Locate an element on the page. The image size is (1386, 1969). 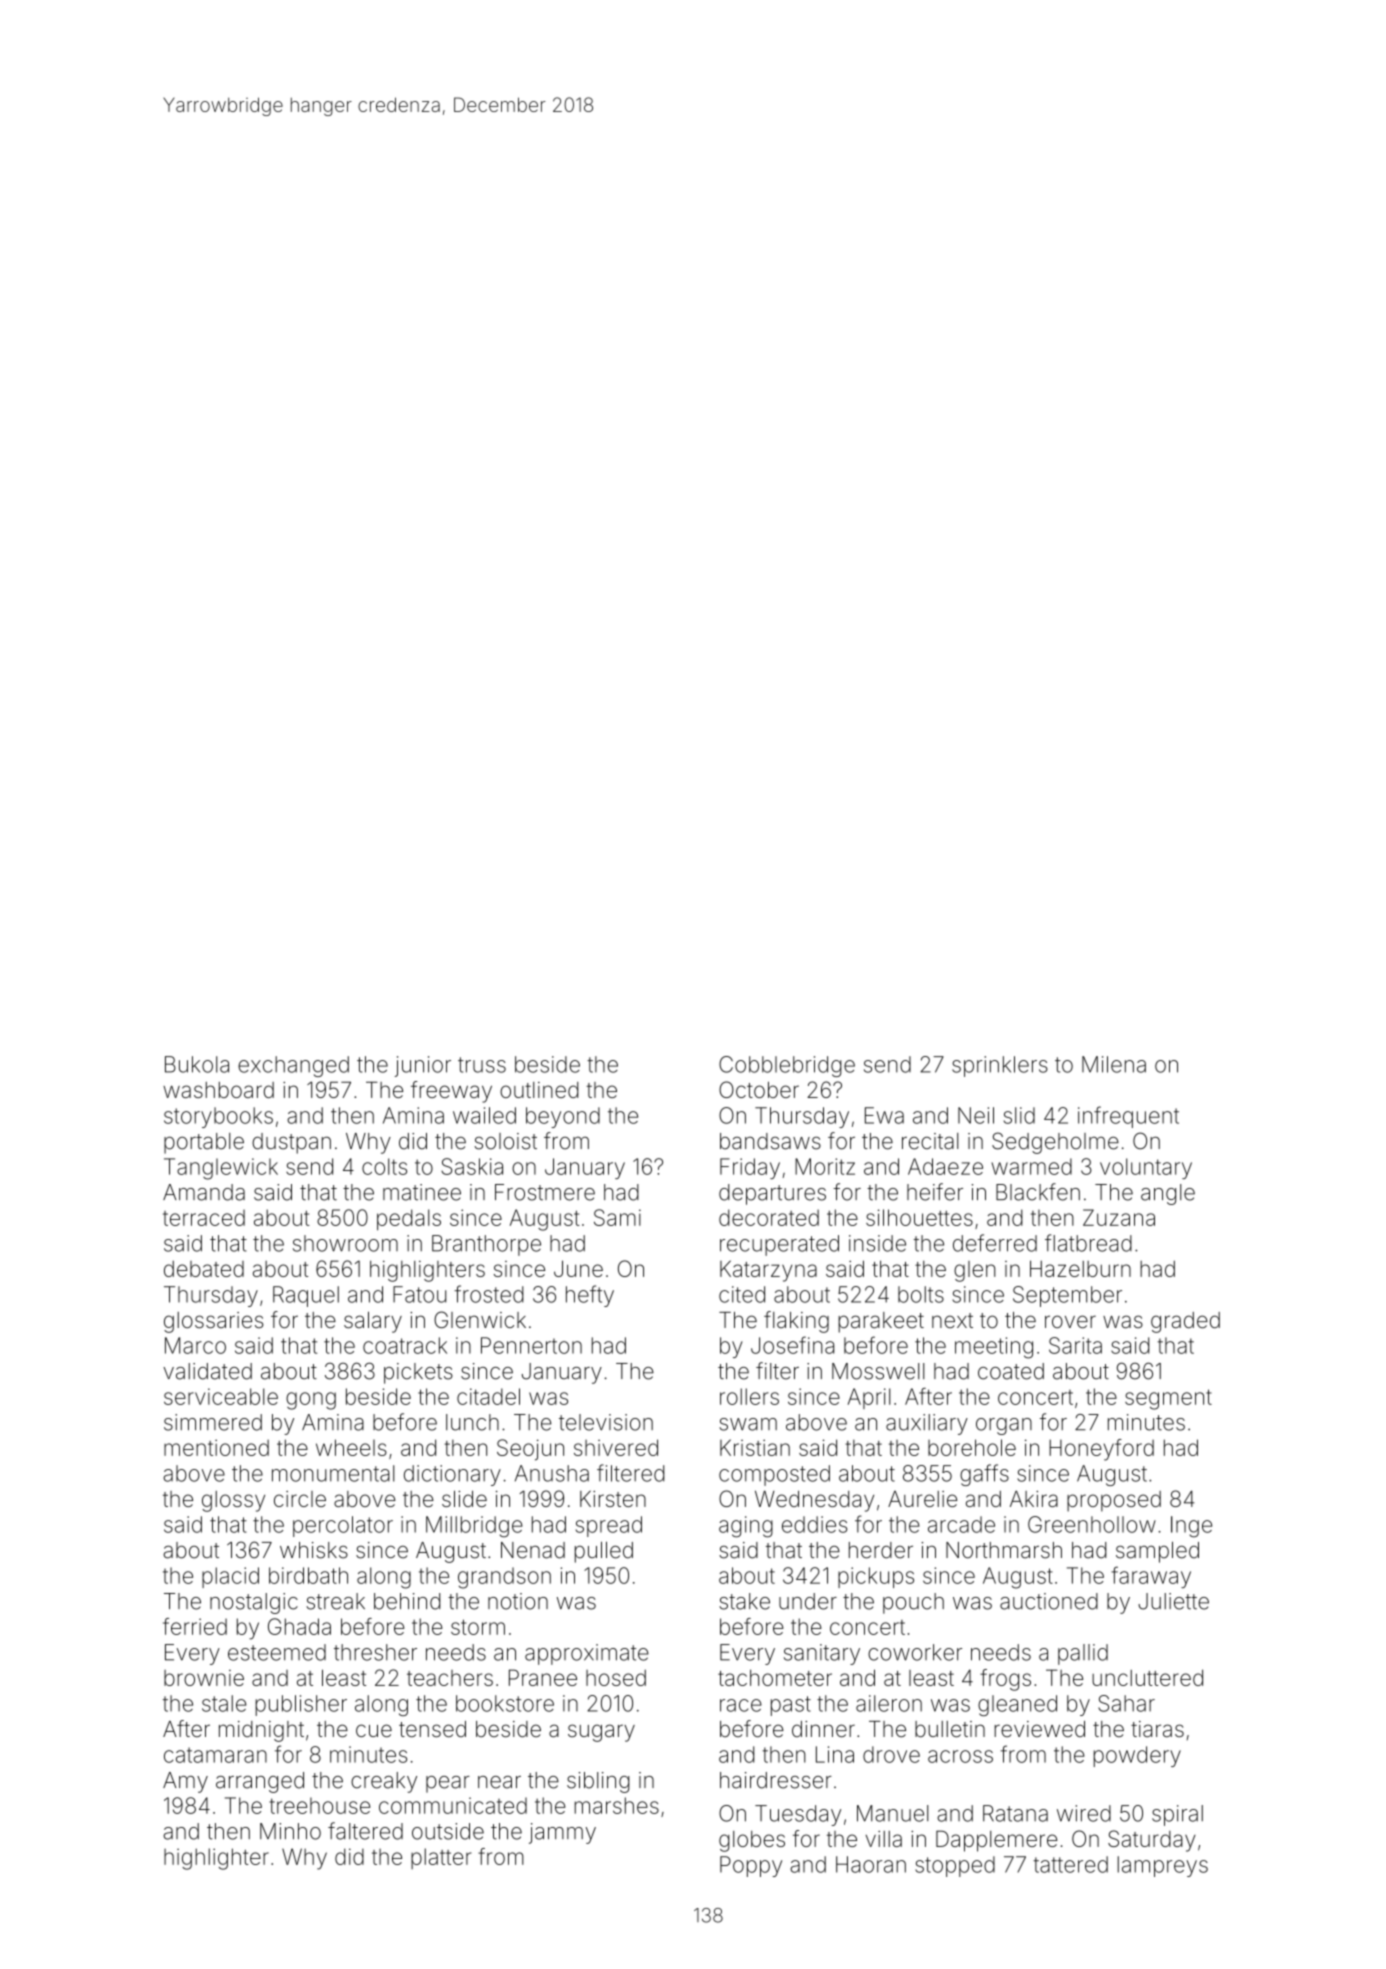
hefty is located at coordinates (590, 1296).
